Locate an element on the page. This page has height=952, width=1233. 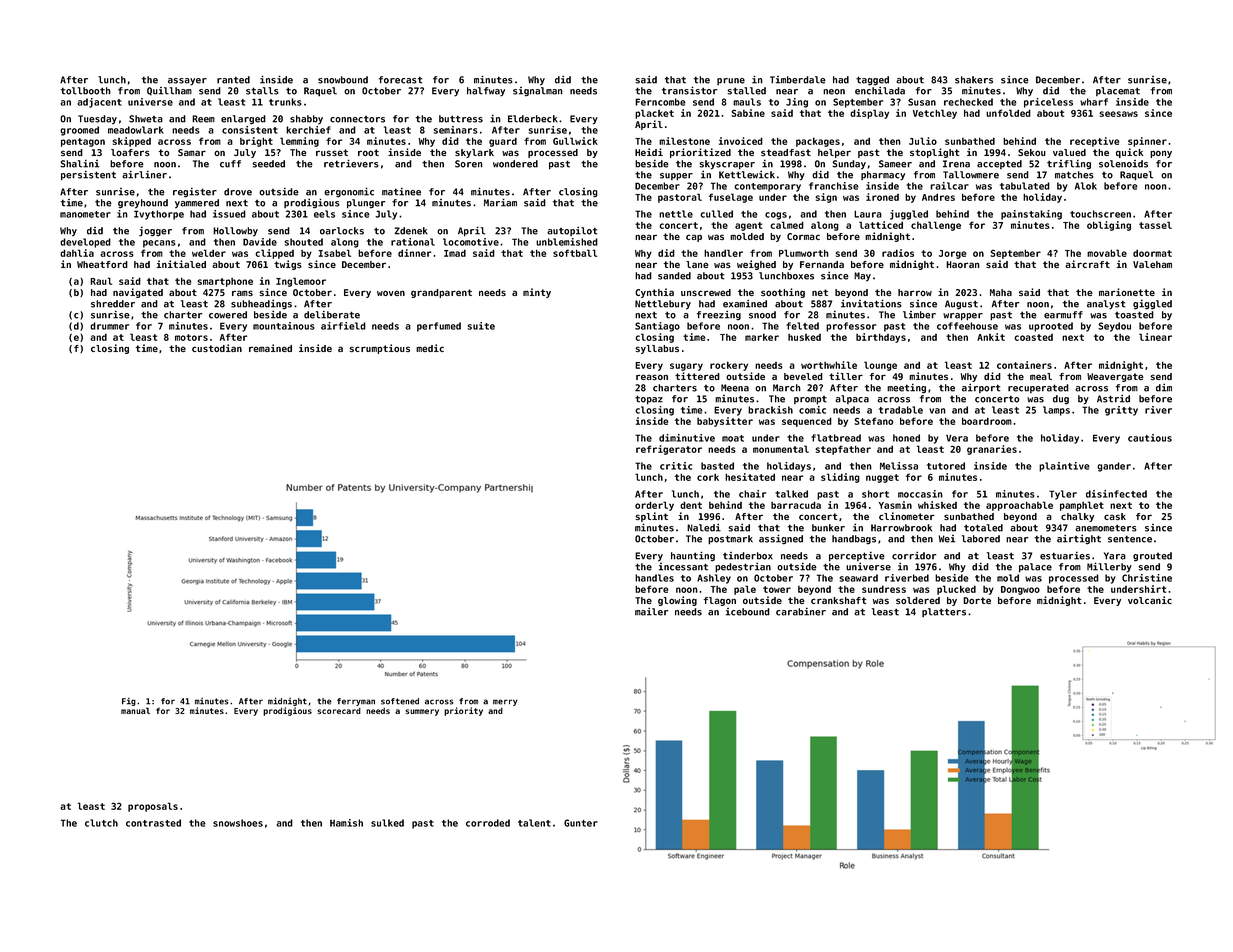
shakers is located at coordinates (974, 80).
